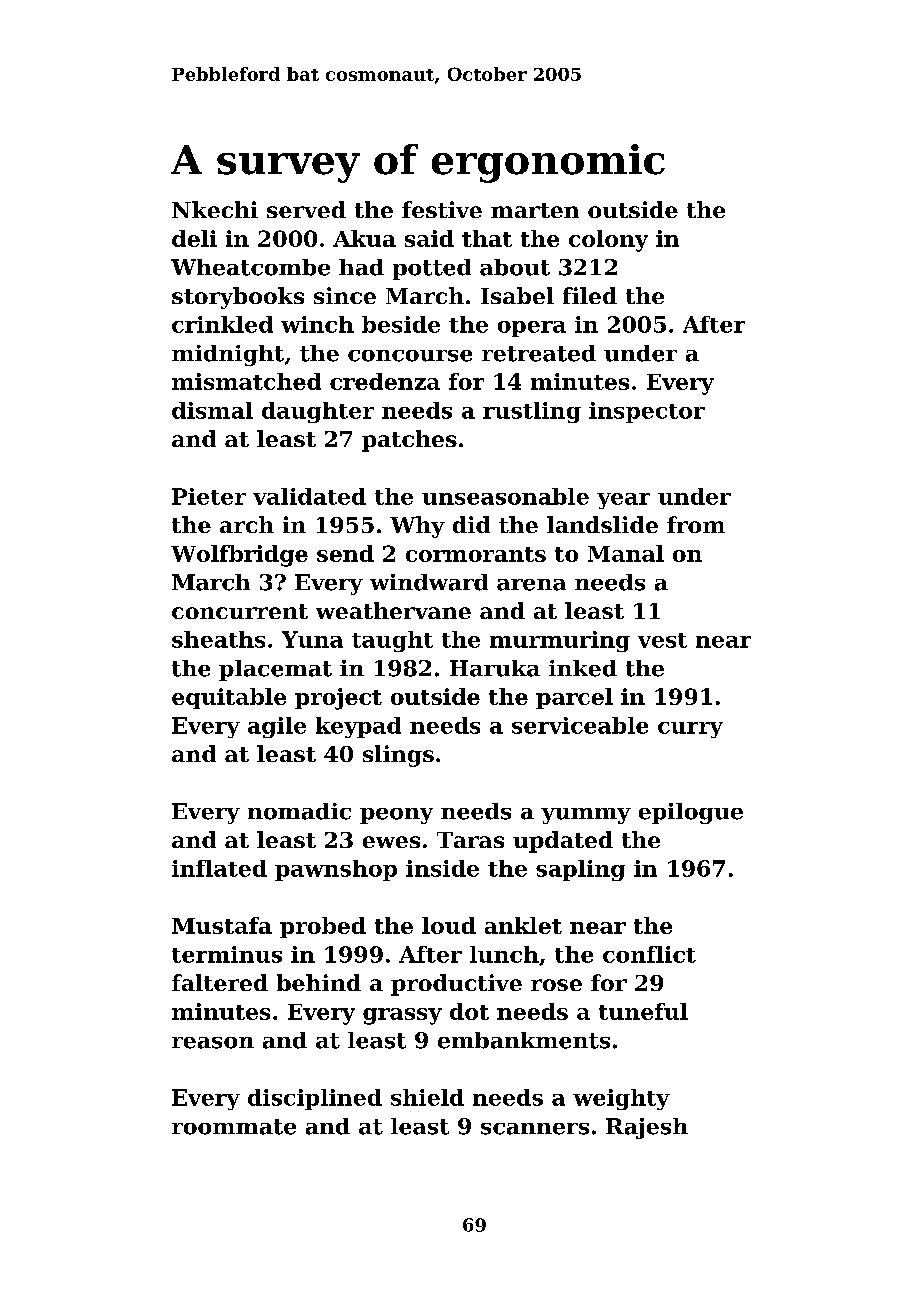  Describe the element at coordinates (647, 412) in the page. I see `inspector` at that location.
